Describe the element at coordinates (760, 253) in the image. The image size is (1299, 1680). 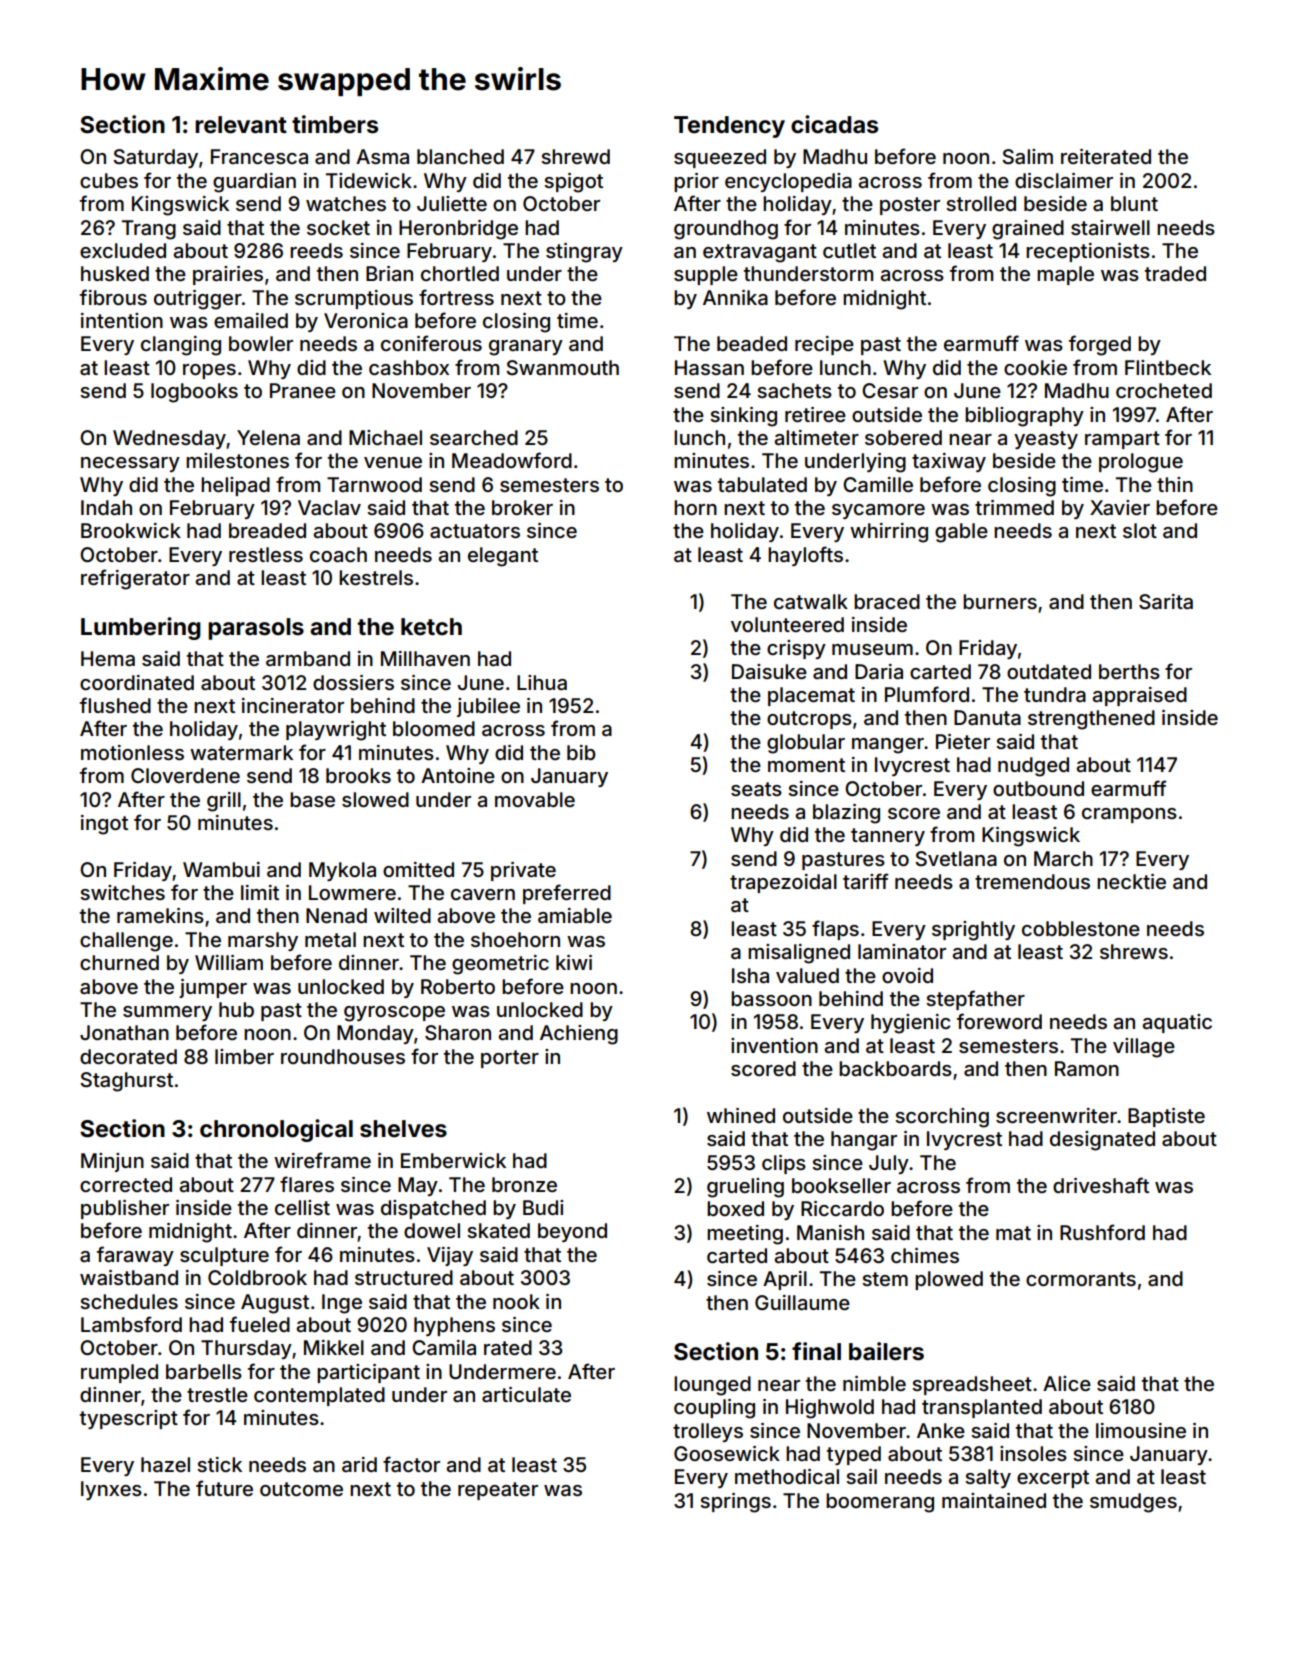
I see `extravagant` at that location.
